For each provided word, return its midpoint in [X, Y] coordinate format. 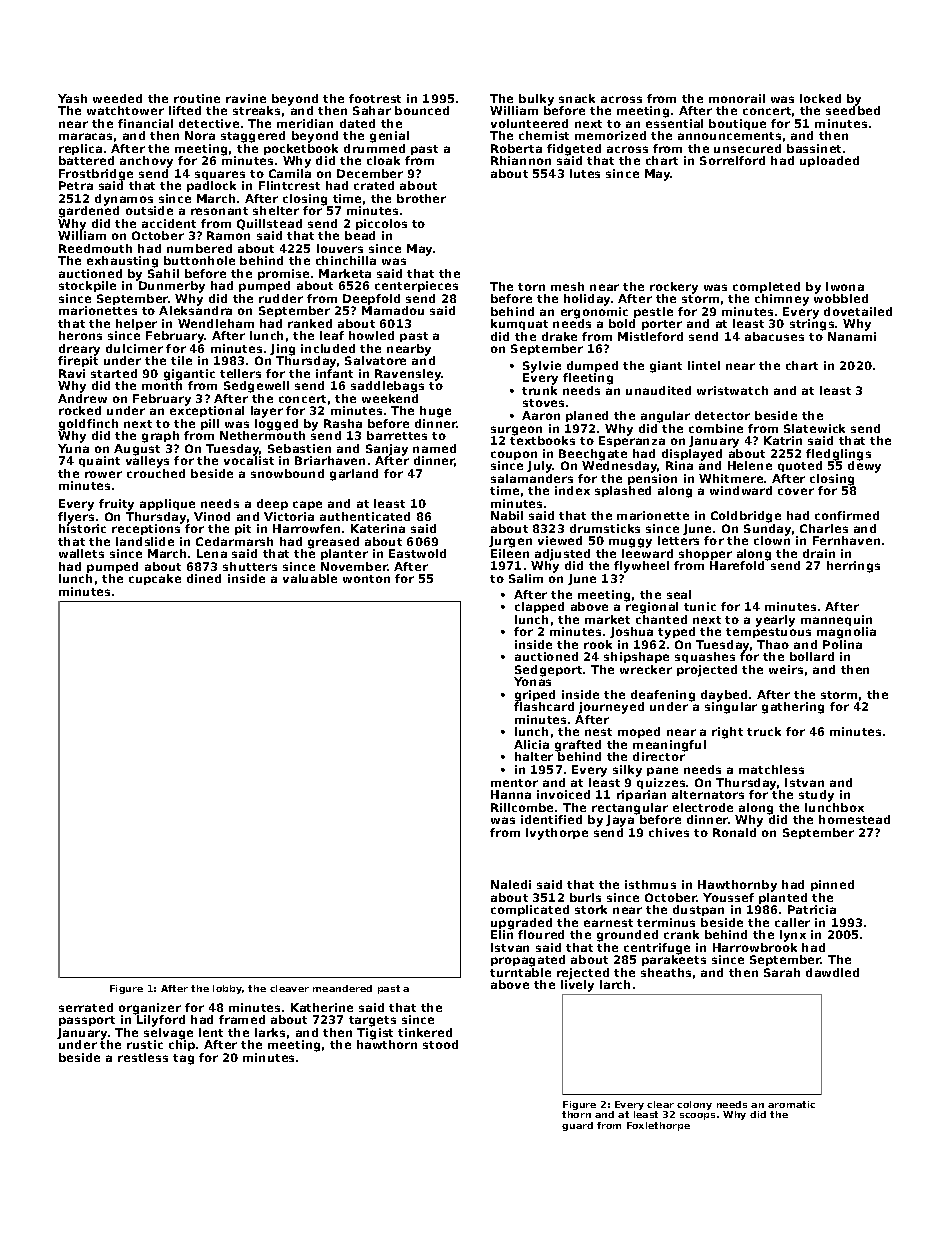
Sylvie [542, 367]
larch [615, 984]
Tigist [375, 1034]
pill [211, 425]
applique [167, 504]
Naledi [511, 884]
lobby [227, 989]
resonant [219, 211]
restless [143, 1057]
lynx [793, 936]
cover [796, 491]
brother [421, 198]
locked [820, 98]
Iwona [845, 286]
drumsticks [605, 528]
